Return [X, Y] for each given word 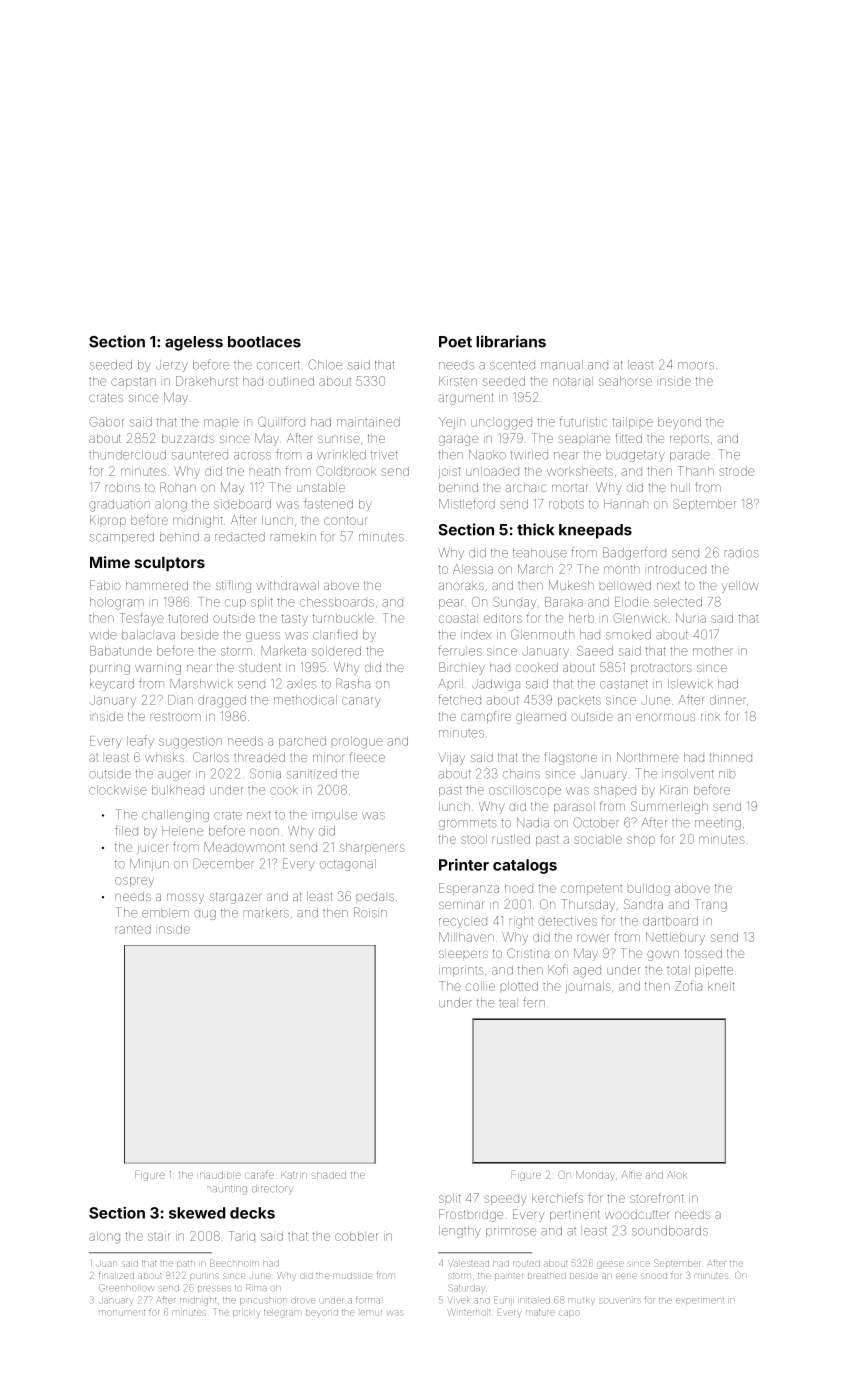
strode [736, 471]
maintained [368, 422]
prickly [246, 1314]
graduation [119, 505]
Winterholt [470, 1312]
